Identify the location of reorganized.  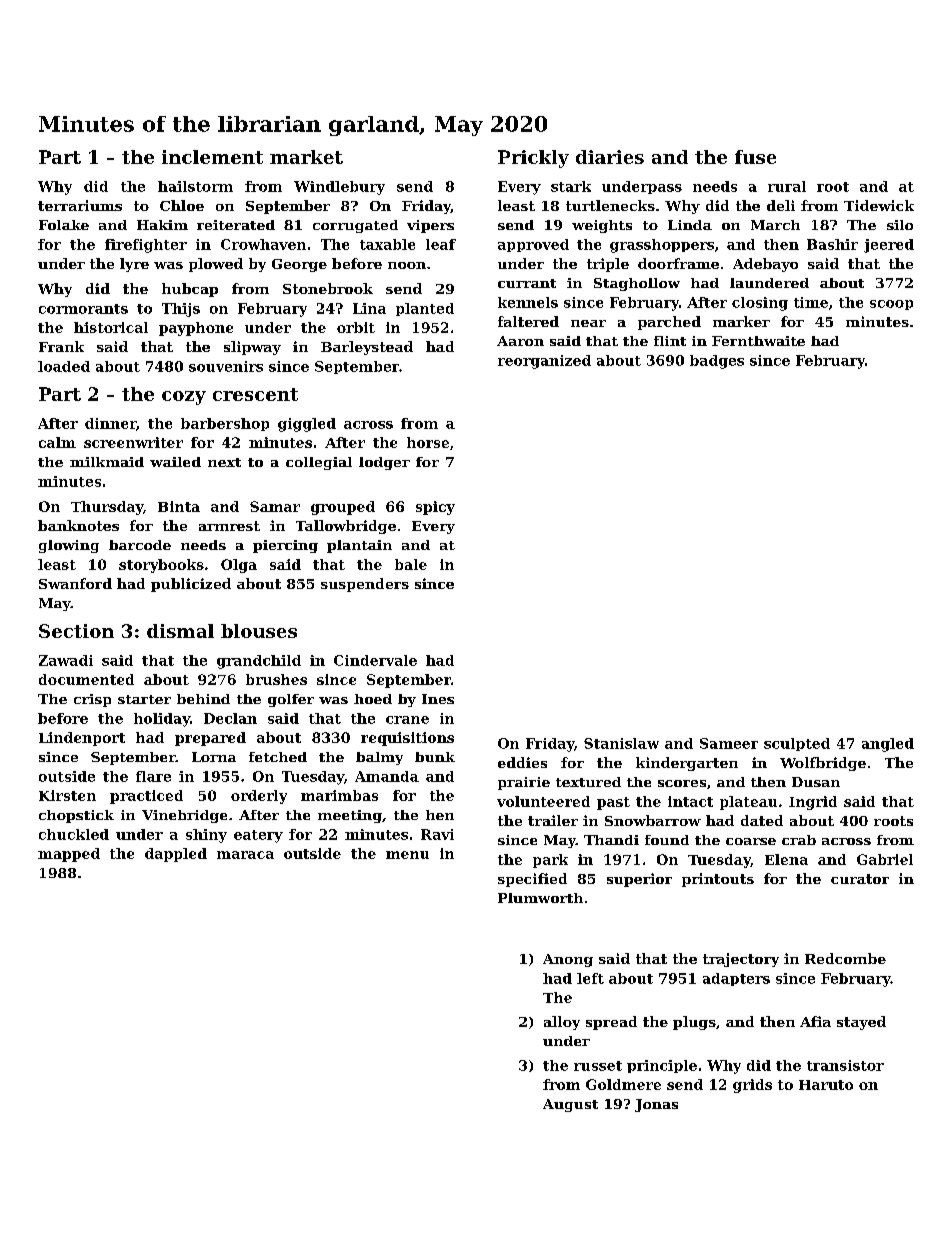
(544, 362).
